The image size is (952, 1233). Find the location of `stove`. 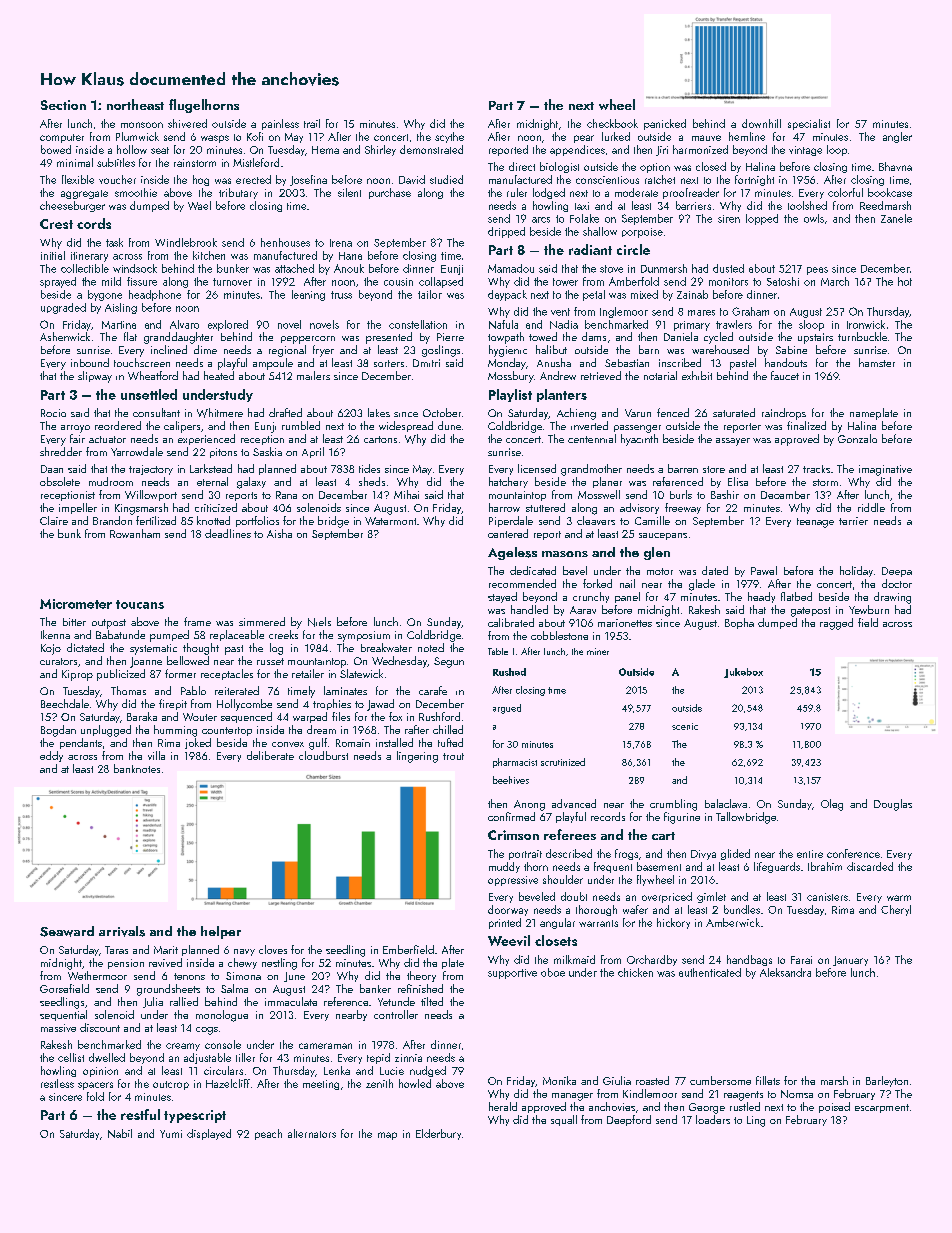

stove is located at coordinates (611, 269).
